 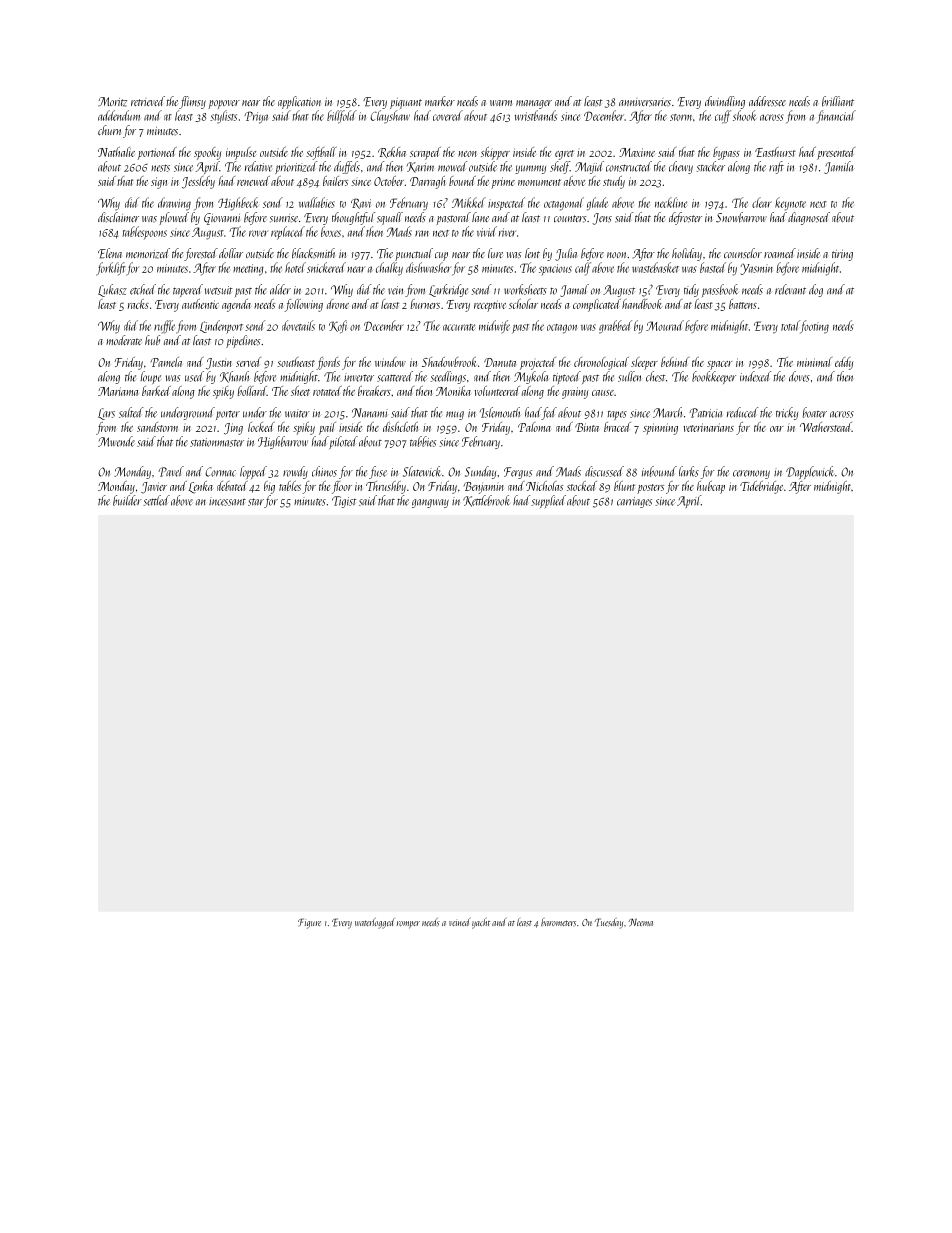 I want to click on Neema, so click(x=641, y=922).
